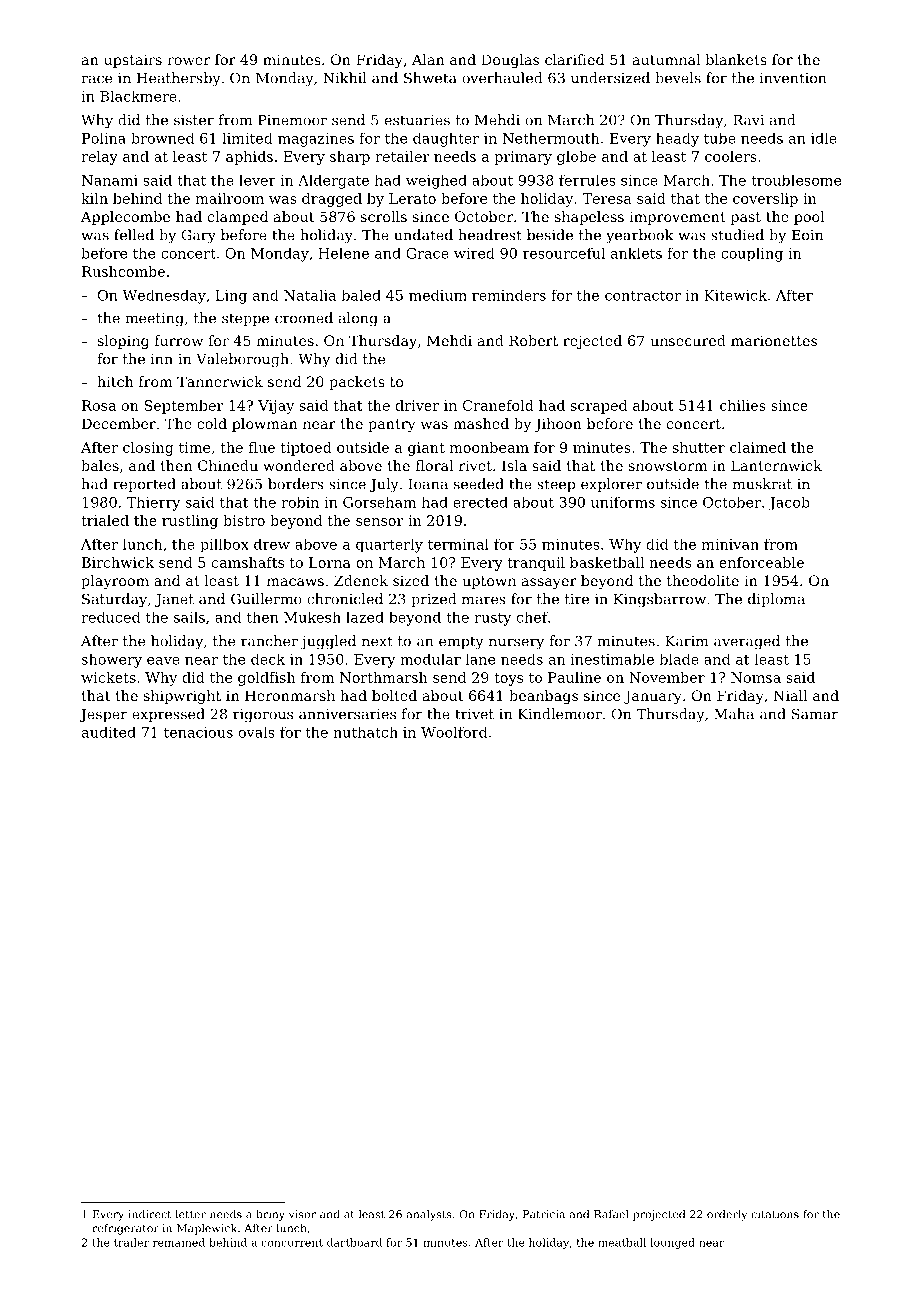  What do you see at coordinates (774, 340) in the screenshot?
I see `marionettes` at bounding box center [774, 340].
